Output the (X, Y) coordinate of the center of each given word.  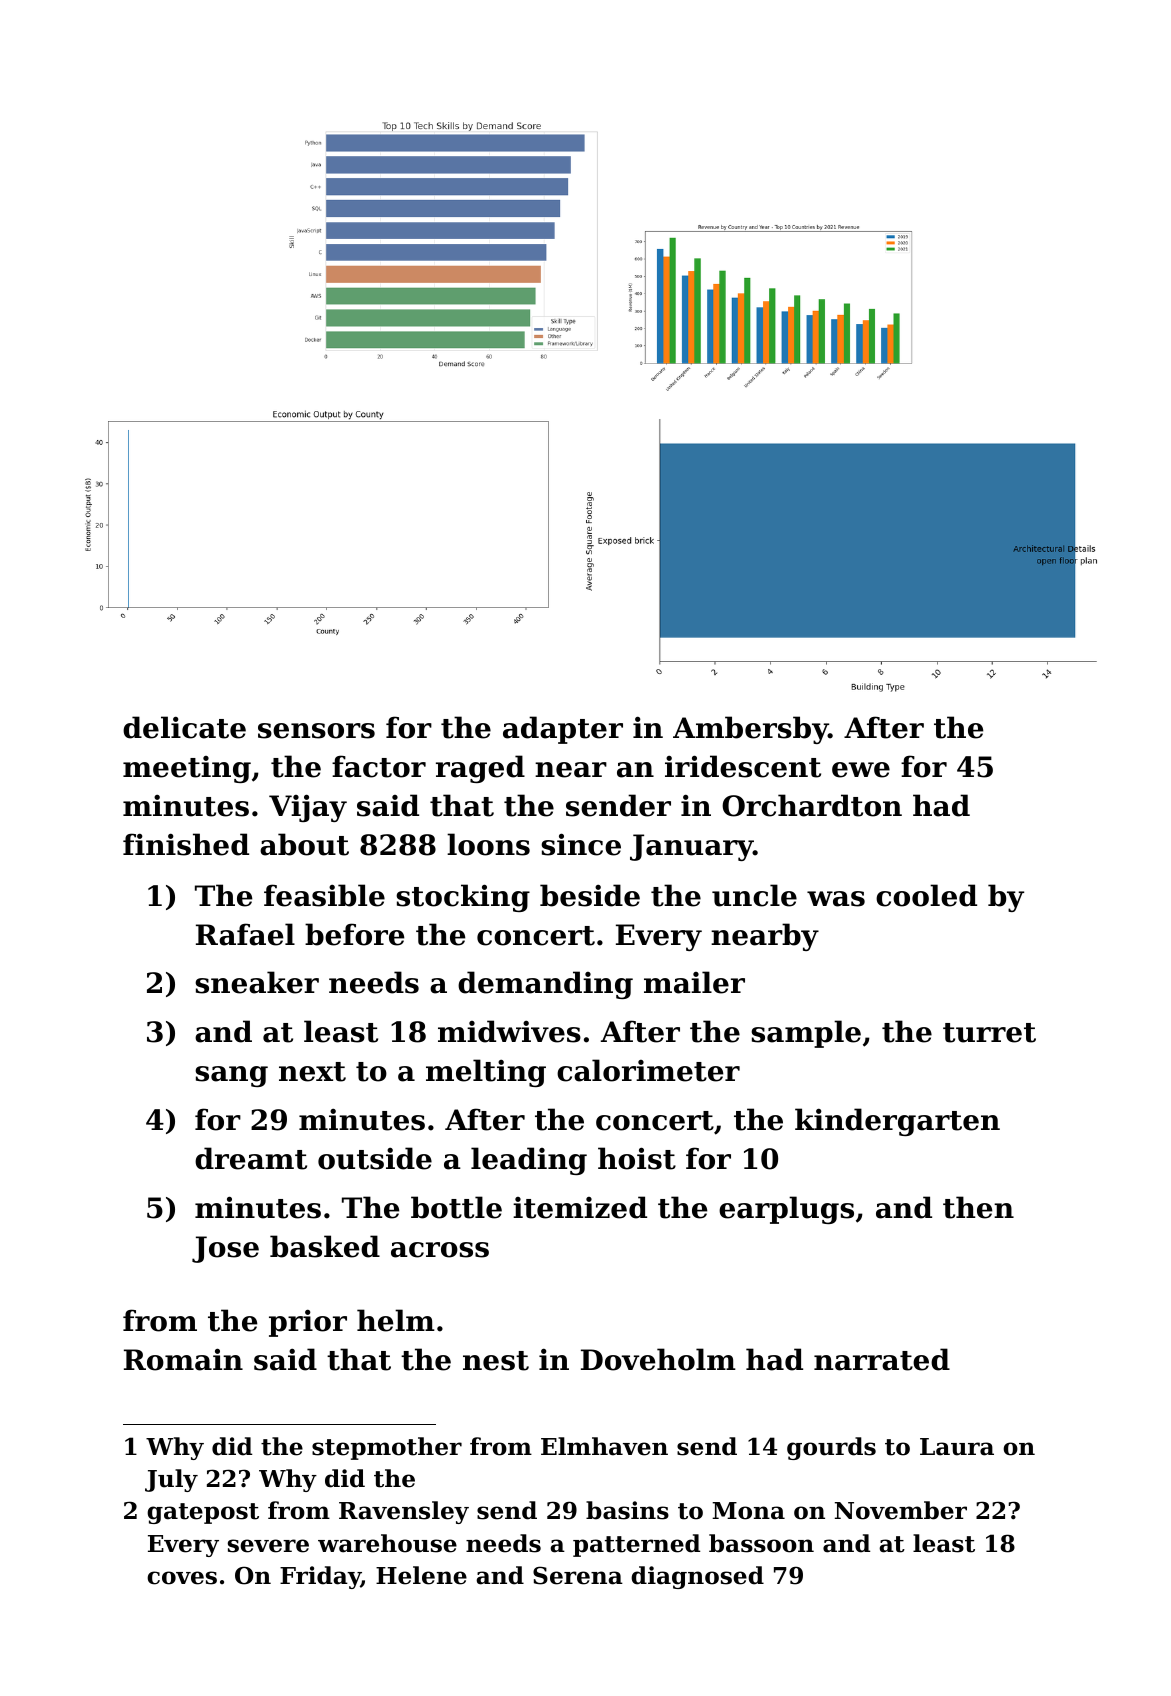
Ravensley (404, 1512)
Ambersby (750, 730)
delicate (184, 727)
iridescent (743, 766)
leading (529, 1161)
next (312, 1072)
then (978, 1207)
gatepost (203, 1513)
